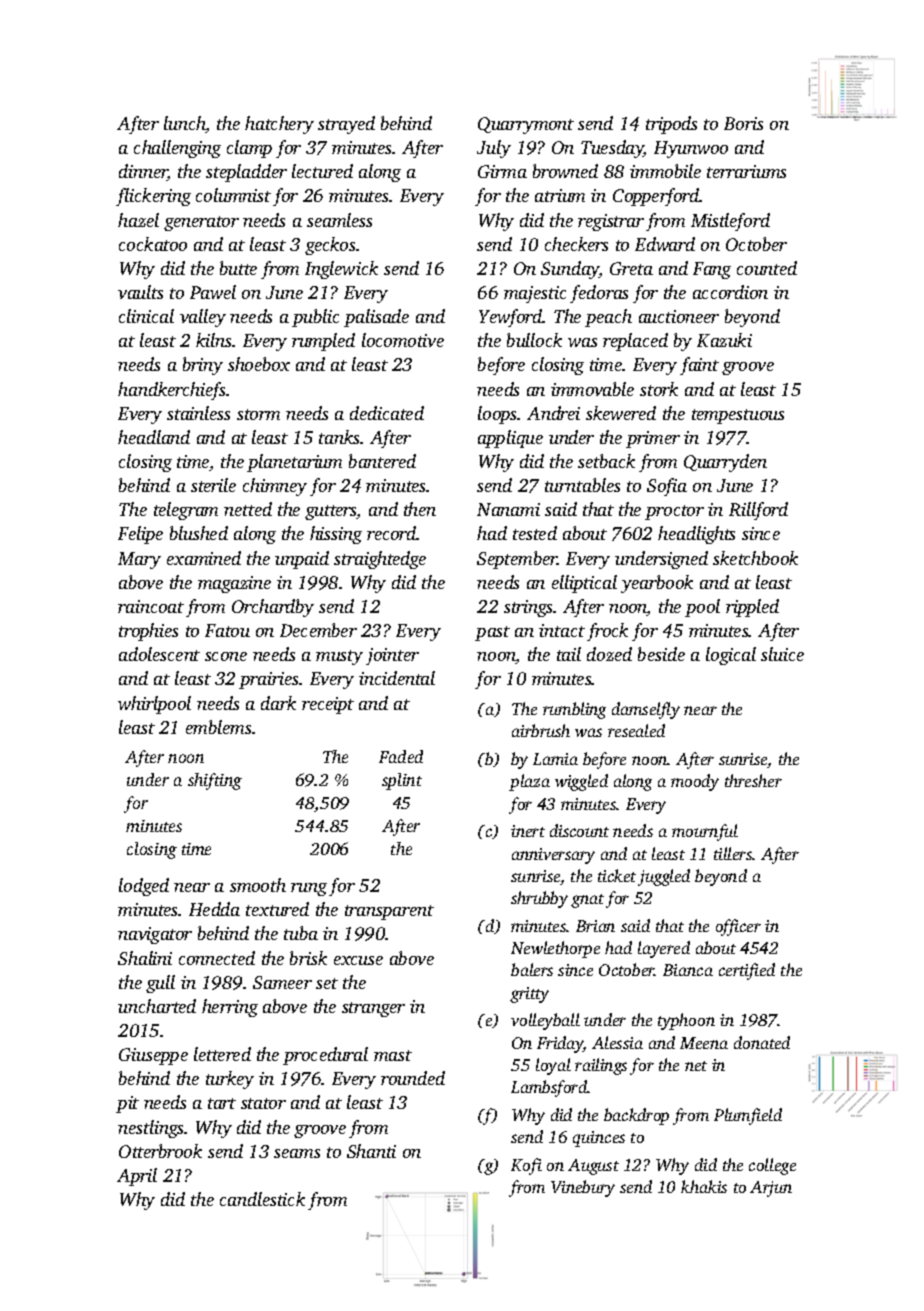 Image resolution: width=924 pixels, height=1311 pixels. What do you see at coordinates (301, 933) in the image?
I see `tuba` at bounding box center [301, 933].
